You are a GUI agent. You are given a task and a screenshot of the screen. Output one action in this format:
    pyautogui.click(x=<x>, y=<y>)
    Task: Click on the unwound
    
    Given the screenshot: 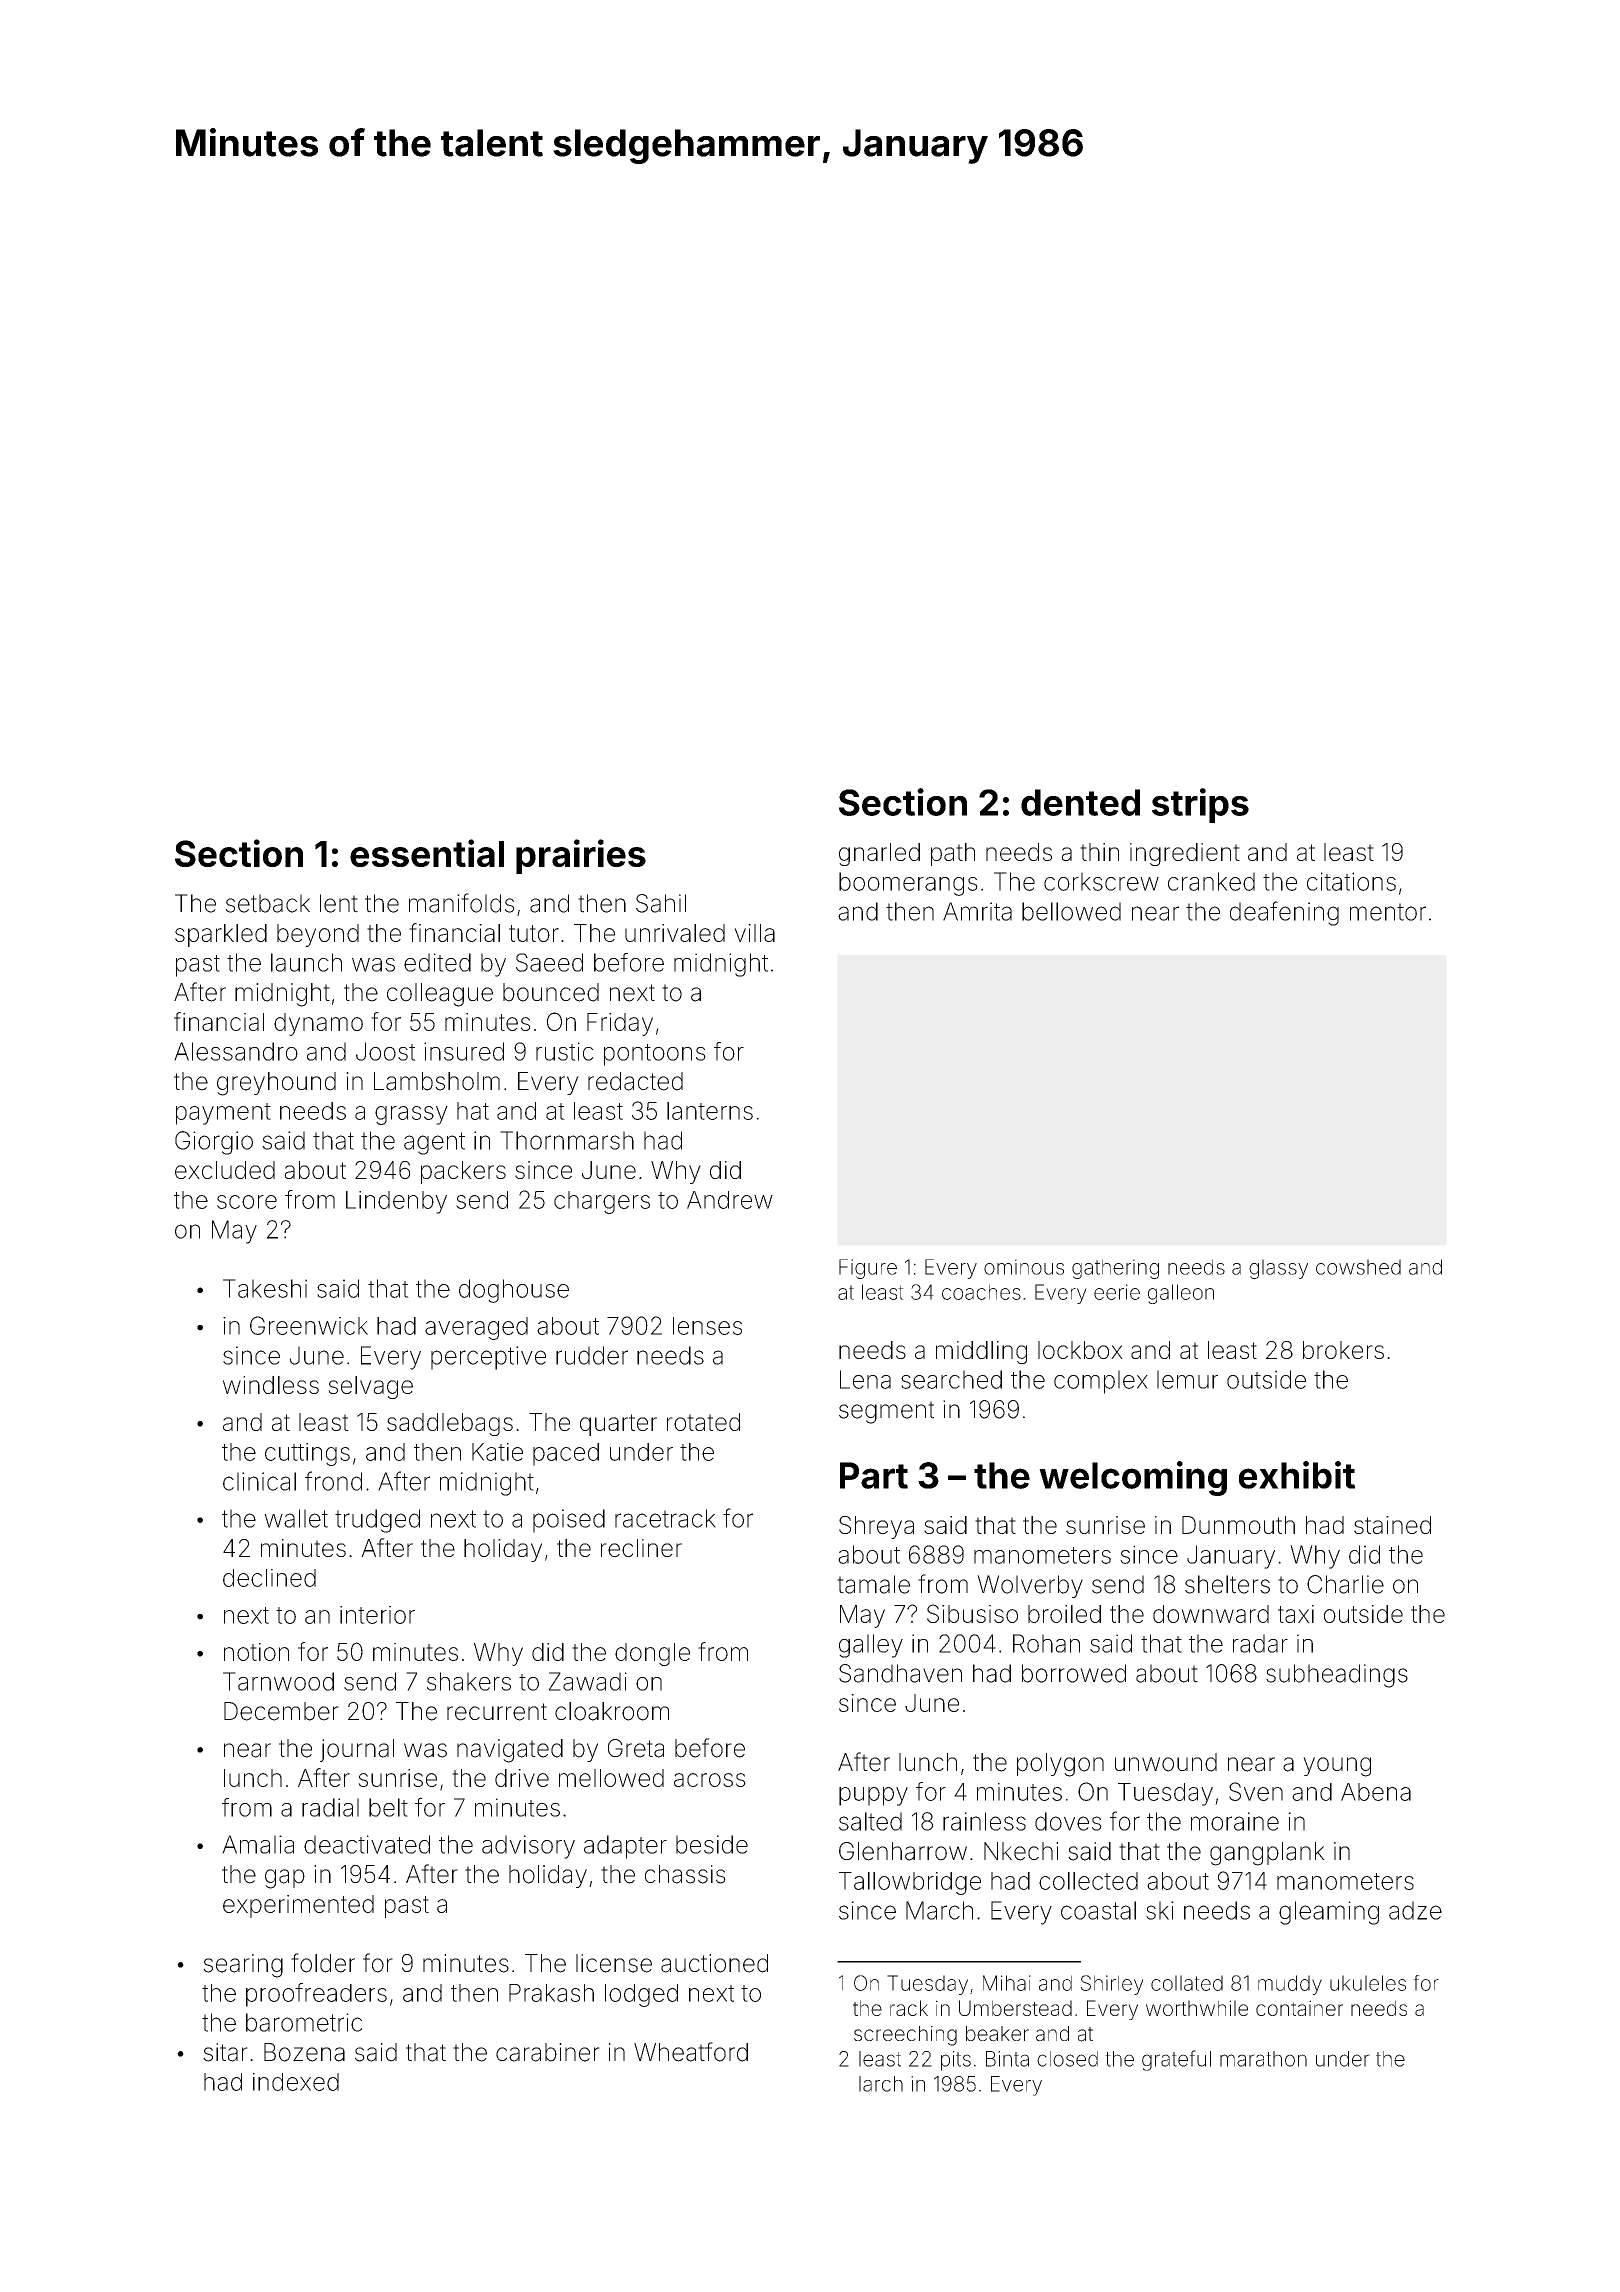 What is the action you would take?
    pyautogui.click(x=1166, y=1762)
